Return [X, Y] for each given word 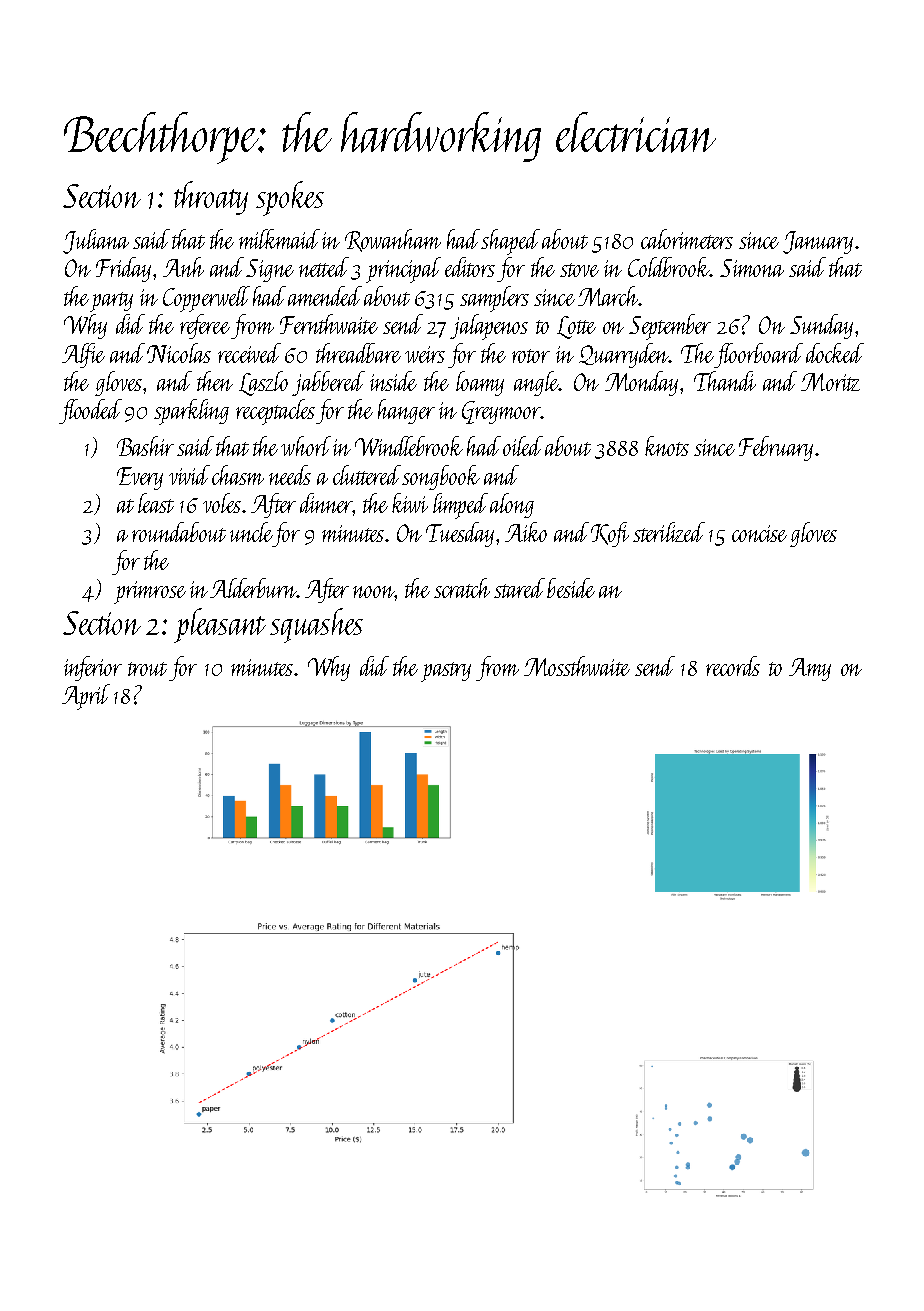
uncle [251, 532]
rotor [531, 356]
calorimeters [687, 239]
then [215, 381]
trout [147, 669]
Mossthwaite [577, 666]
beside [571, 588]
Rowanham [393, 240]
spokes [290, 198]
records [733, 666]
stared [519, 588]
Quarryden [624, 355]
